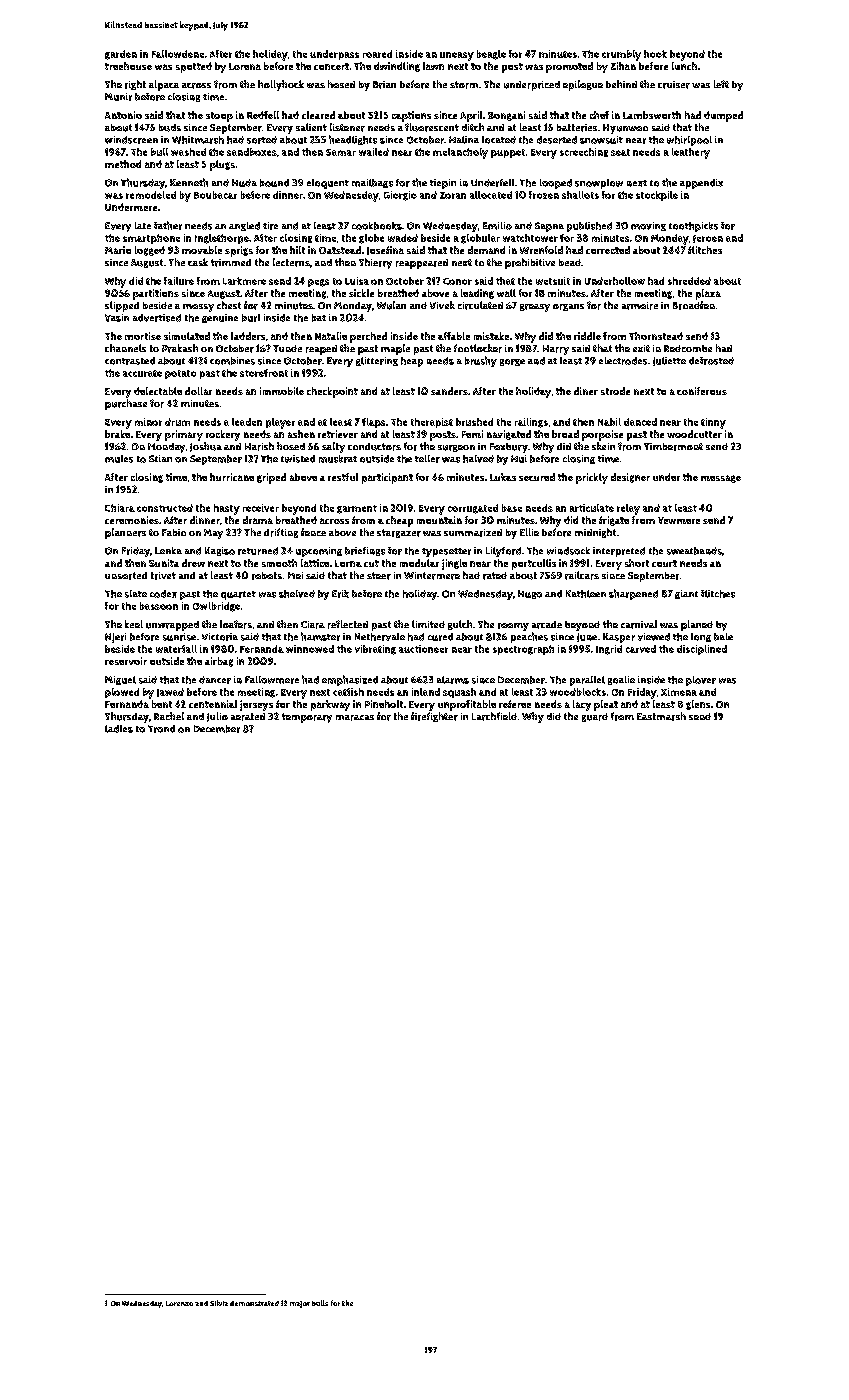  What do you see at coordinates (307, 718) in the screenshot?
I see `temporary` at bounding box center [307, 718].
